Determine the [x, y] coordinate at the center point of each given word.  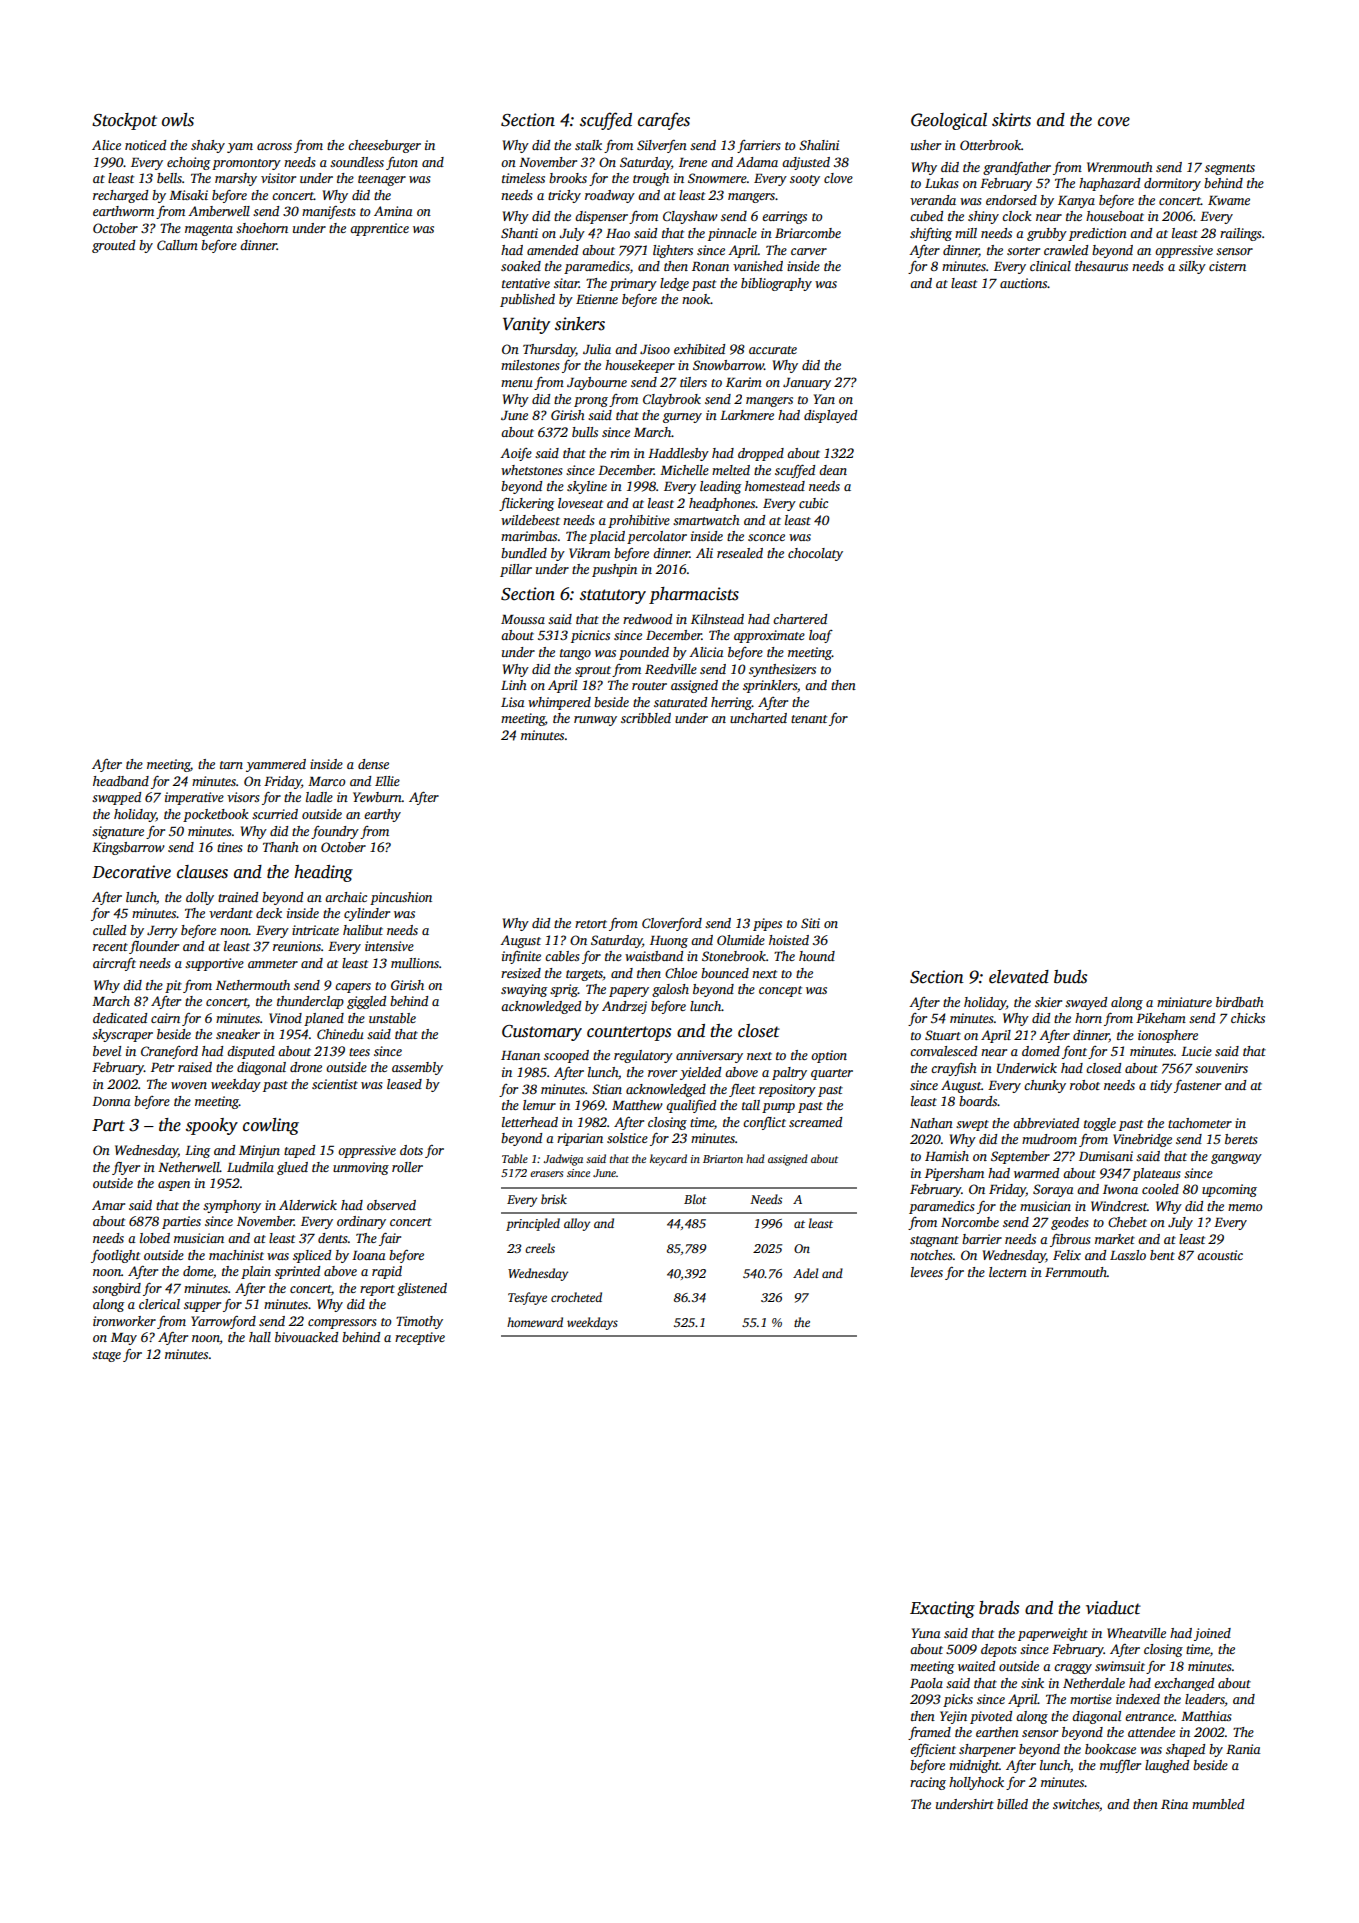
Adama [757, 162]
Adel [805, 1273]
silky [1192, 267]
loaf [821, 636]
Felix [1067, 1255]
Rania [1243, 1749]
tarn [231, 765]
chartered [800, 619]
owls [178, 120]
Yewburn [377, 797]
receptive [420, 1338]
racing [928, 1783]
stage [106, 1356]
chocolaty [815, 554]
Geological [949, 121]
